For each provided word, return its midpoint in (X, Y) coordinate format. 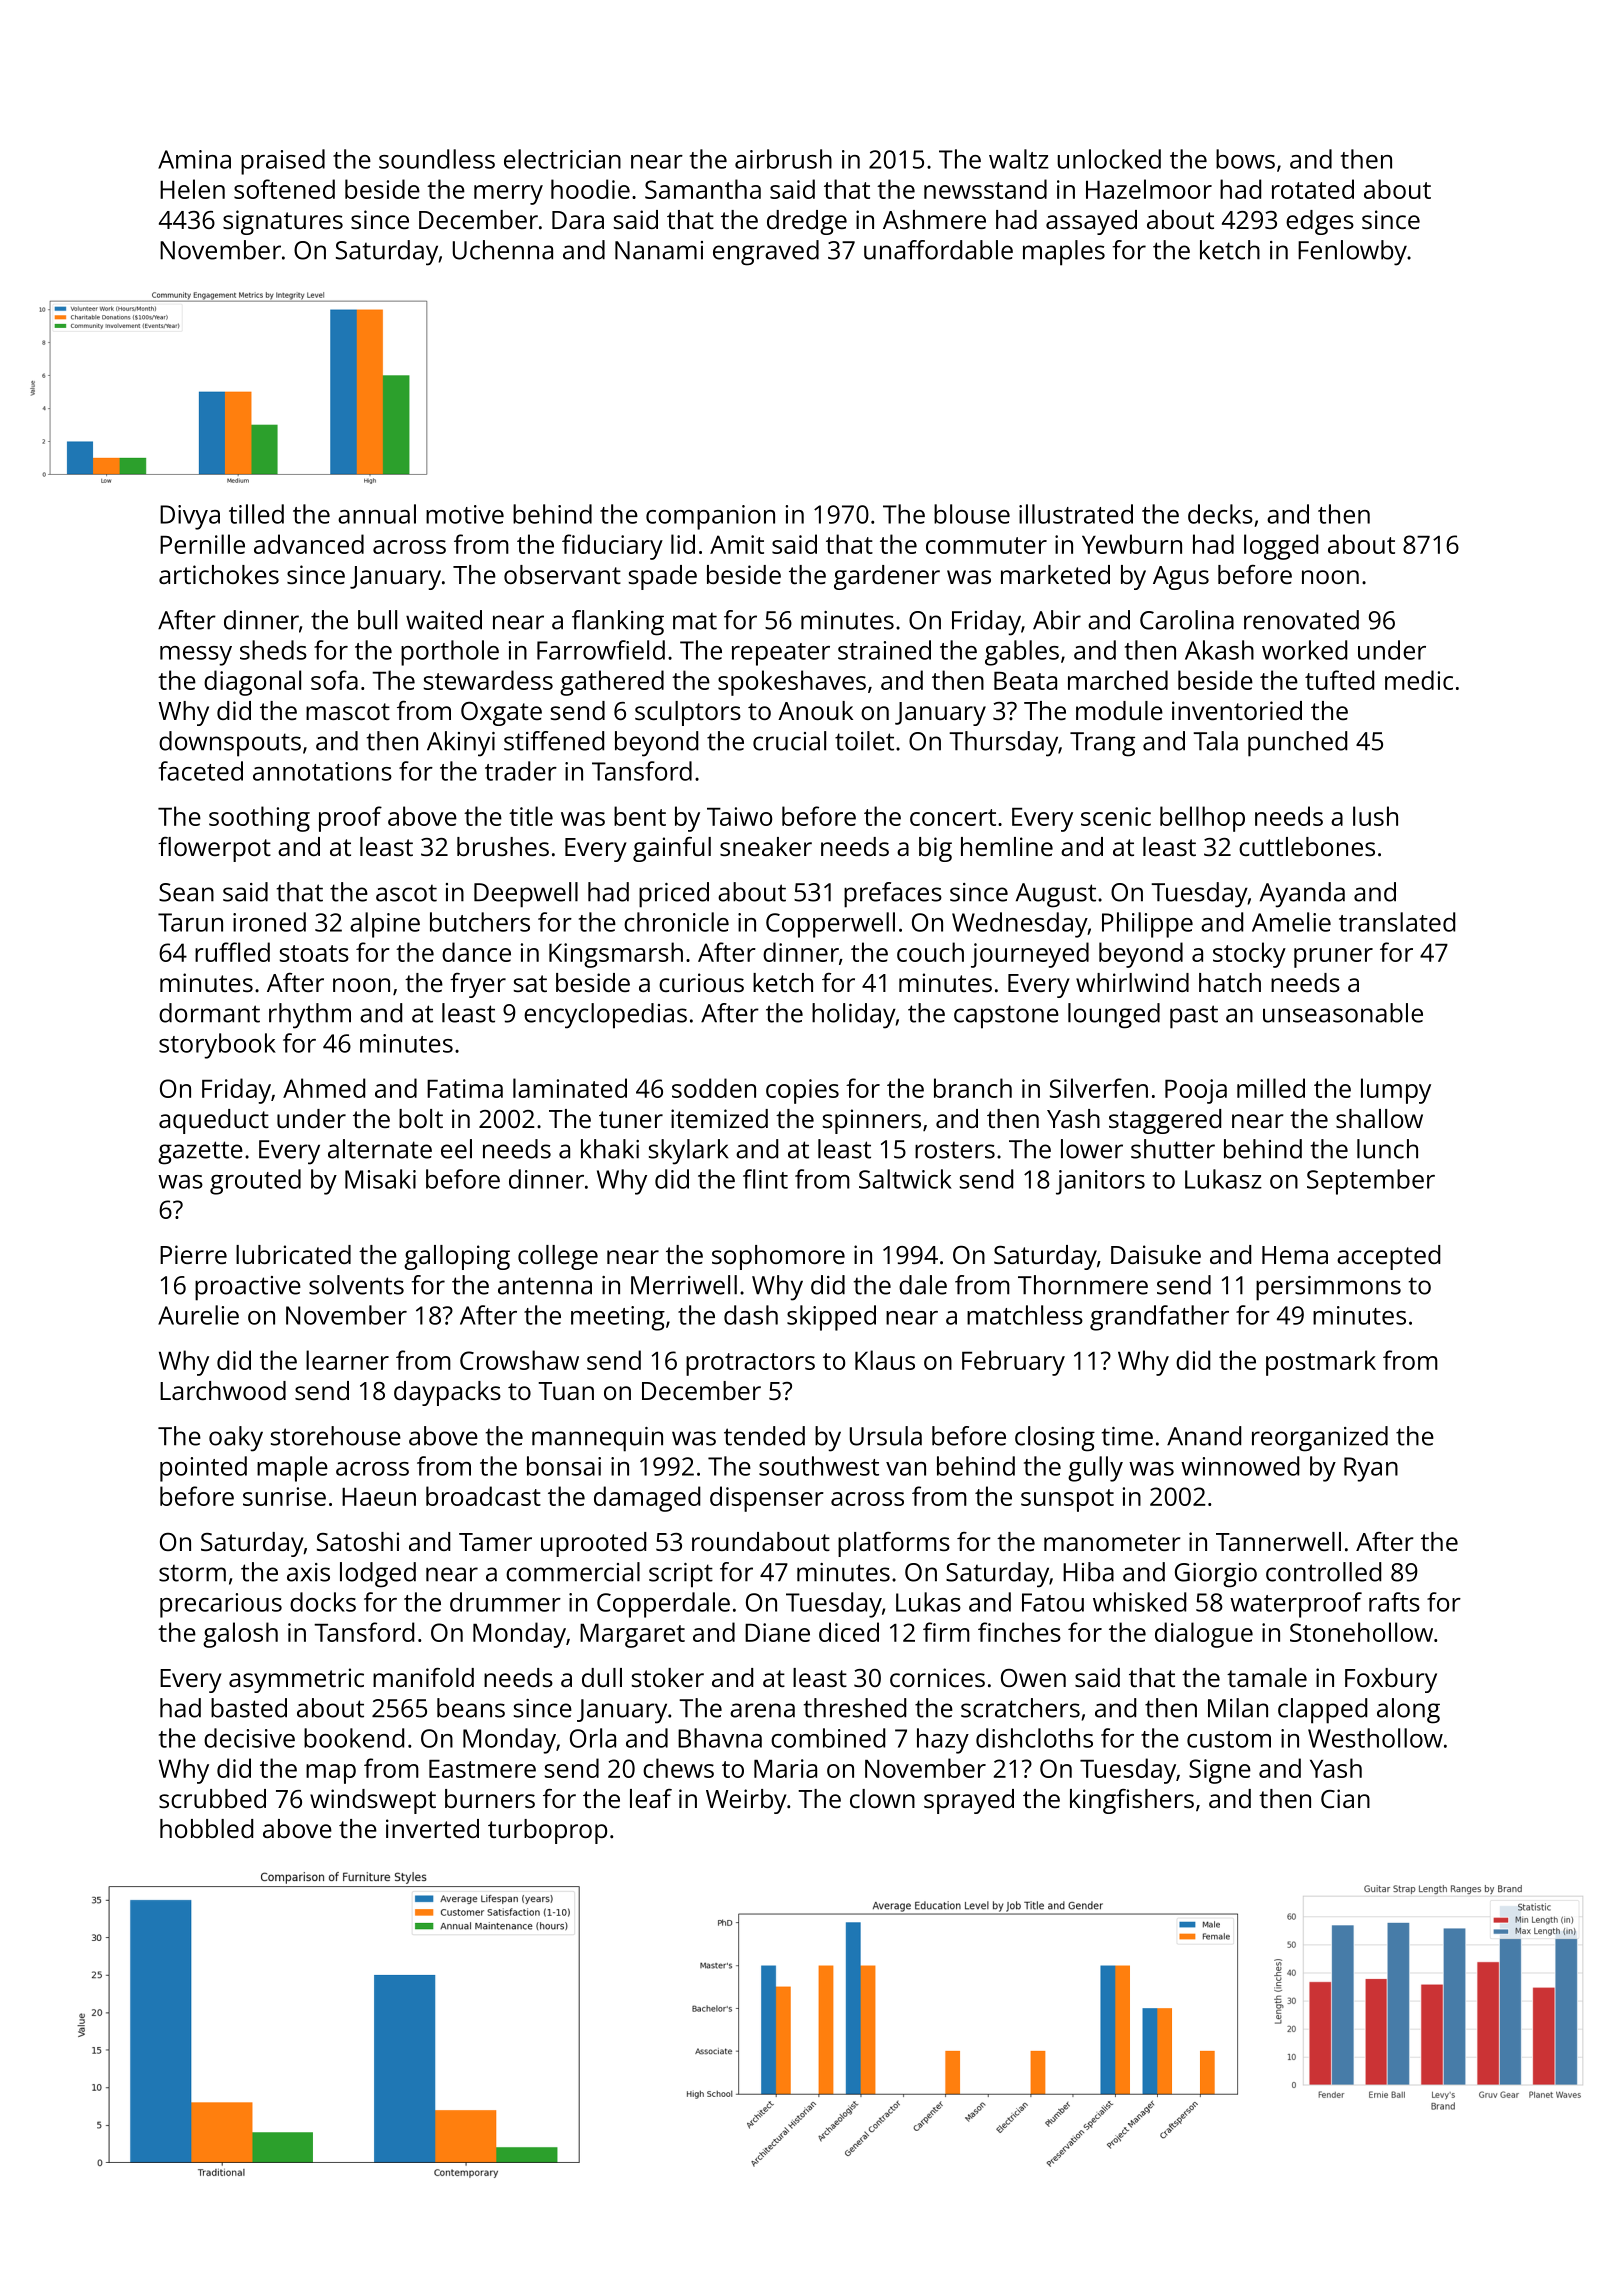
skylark (688, 1152)
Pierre (193, 1254)
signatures (283, 222)
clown (882, 1798)
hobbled (206, 1828)
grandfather (1159, 1318)
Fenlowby (1352, 253)
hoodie (590, 189)
